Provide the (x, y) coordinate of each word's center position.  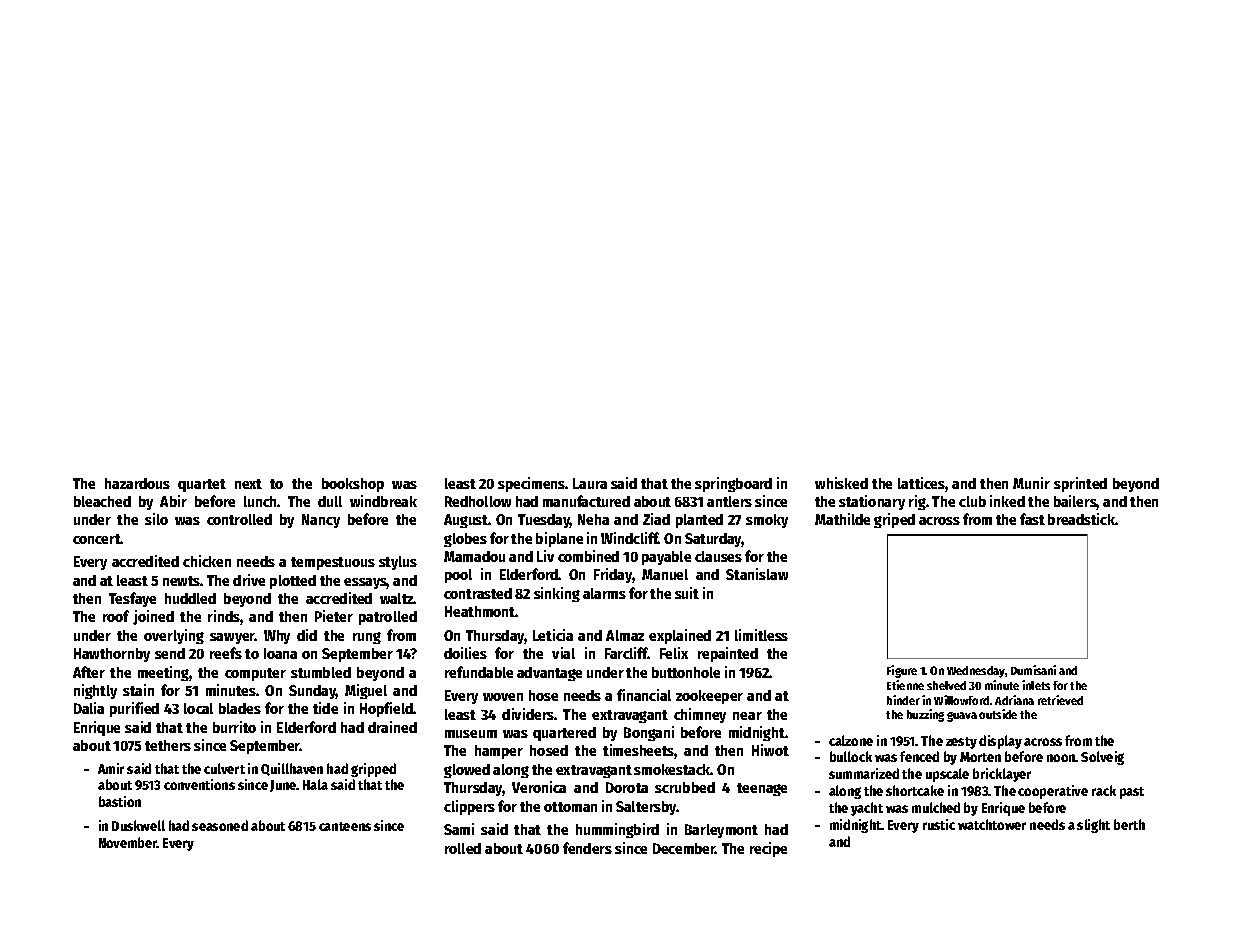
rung (367, 638)
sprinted (1080, 484)
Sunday (312, 692)
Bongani (649, 733)
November (128, 842)
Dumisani (1033, 670)
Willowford (961, 700)
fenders (587, 848)
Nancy (321, 521)
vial (563, 653)
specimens (532, 484)
